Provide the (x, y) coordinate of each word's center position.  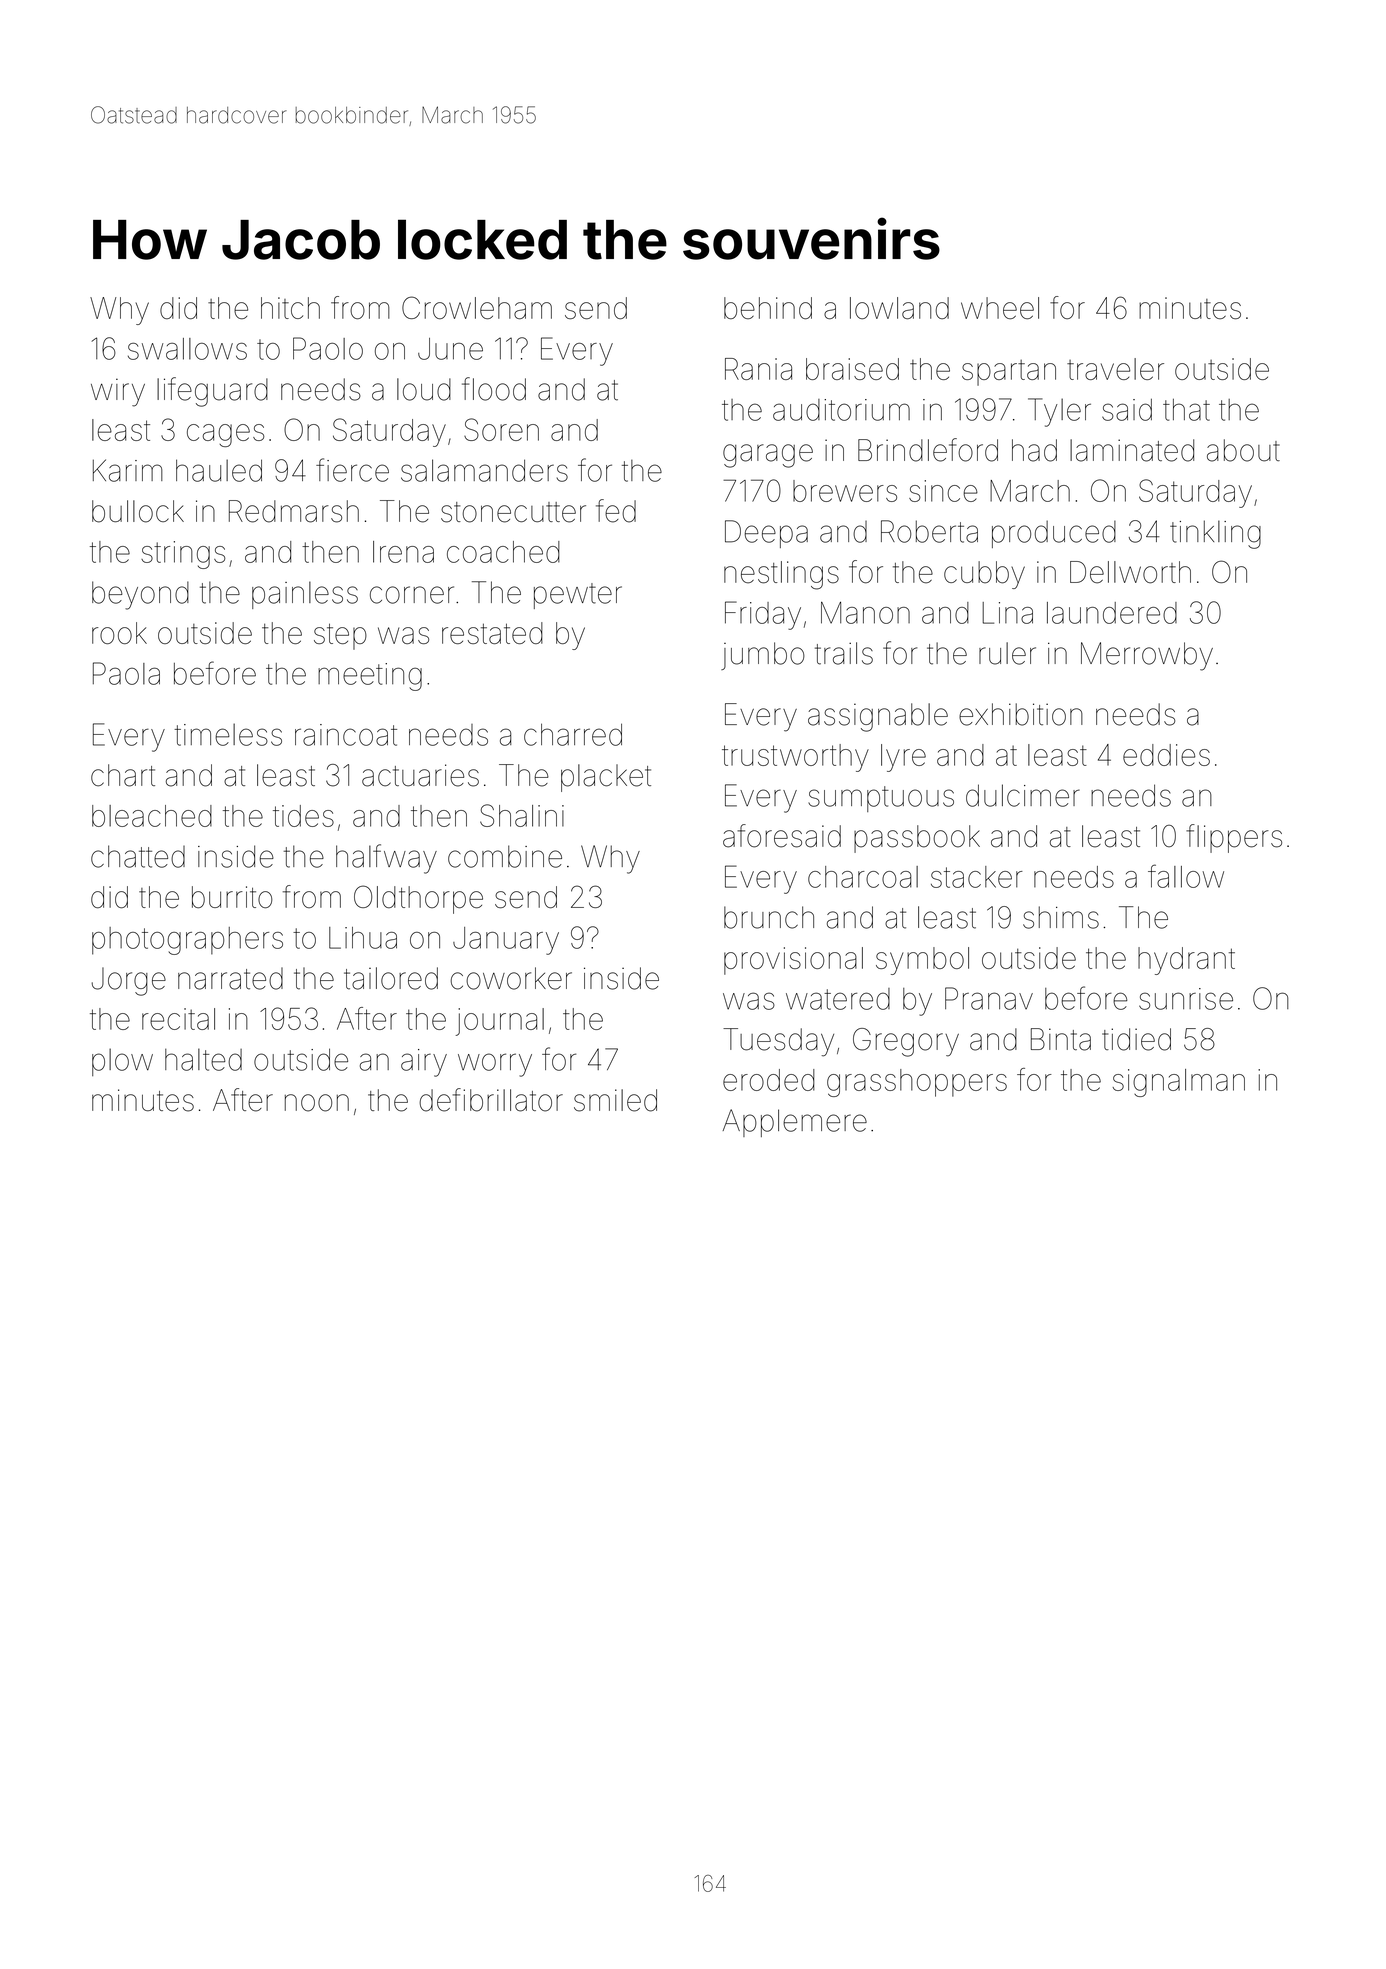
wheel (1000, 308)
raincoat (346, 735)
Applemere (795, 1123)
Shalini (522, 815)
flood (494, 389)
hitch (290, 308)
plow (122, 1062)
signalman (1179, 1083)
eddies (1166, 755)
